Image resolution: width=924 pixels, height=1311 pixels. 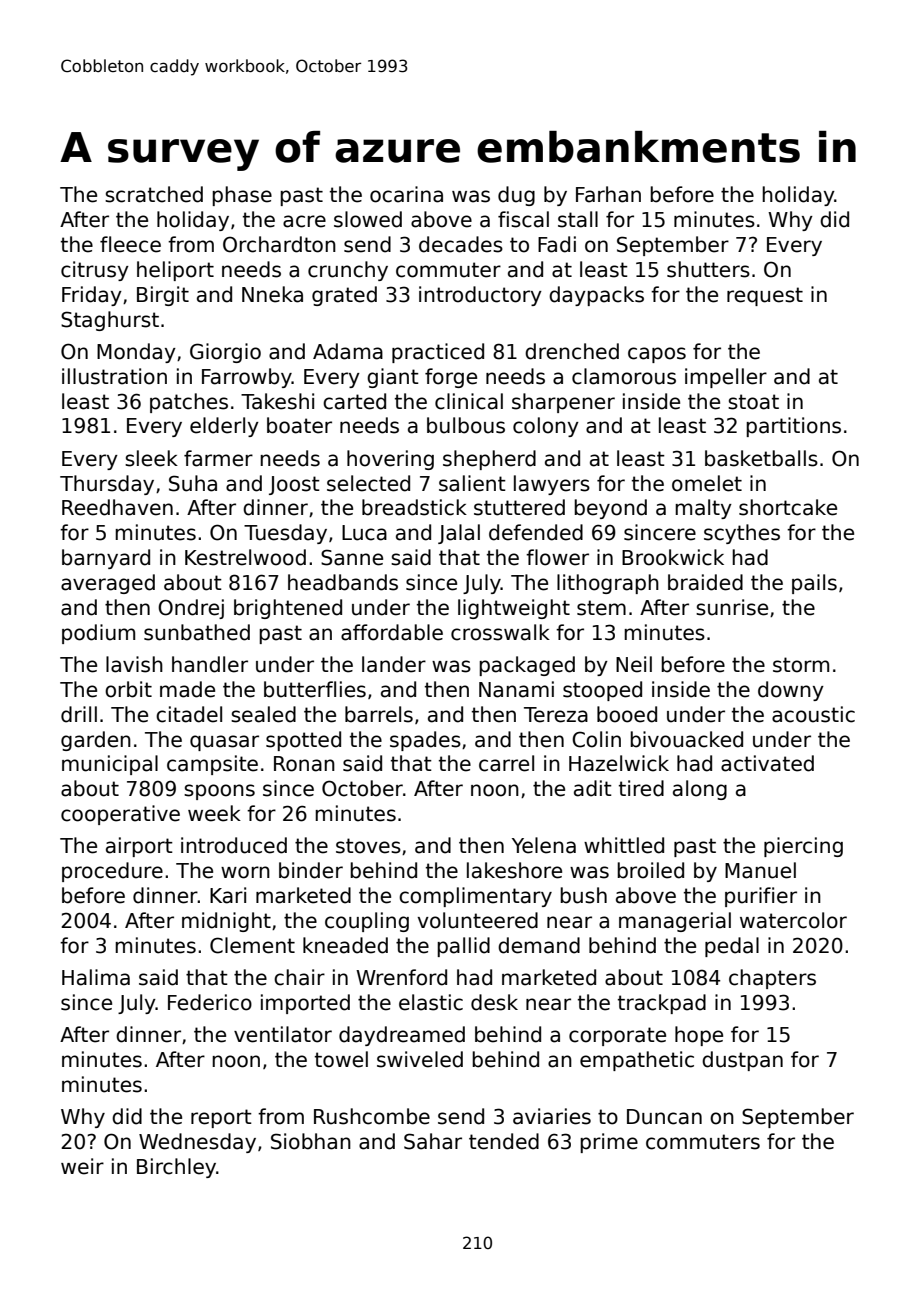 I want to click on Birgit, so click(x=163, y=296).
